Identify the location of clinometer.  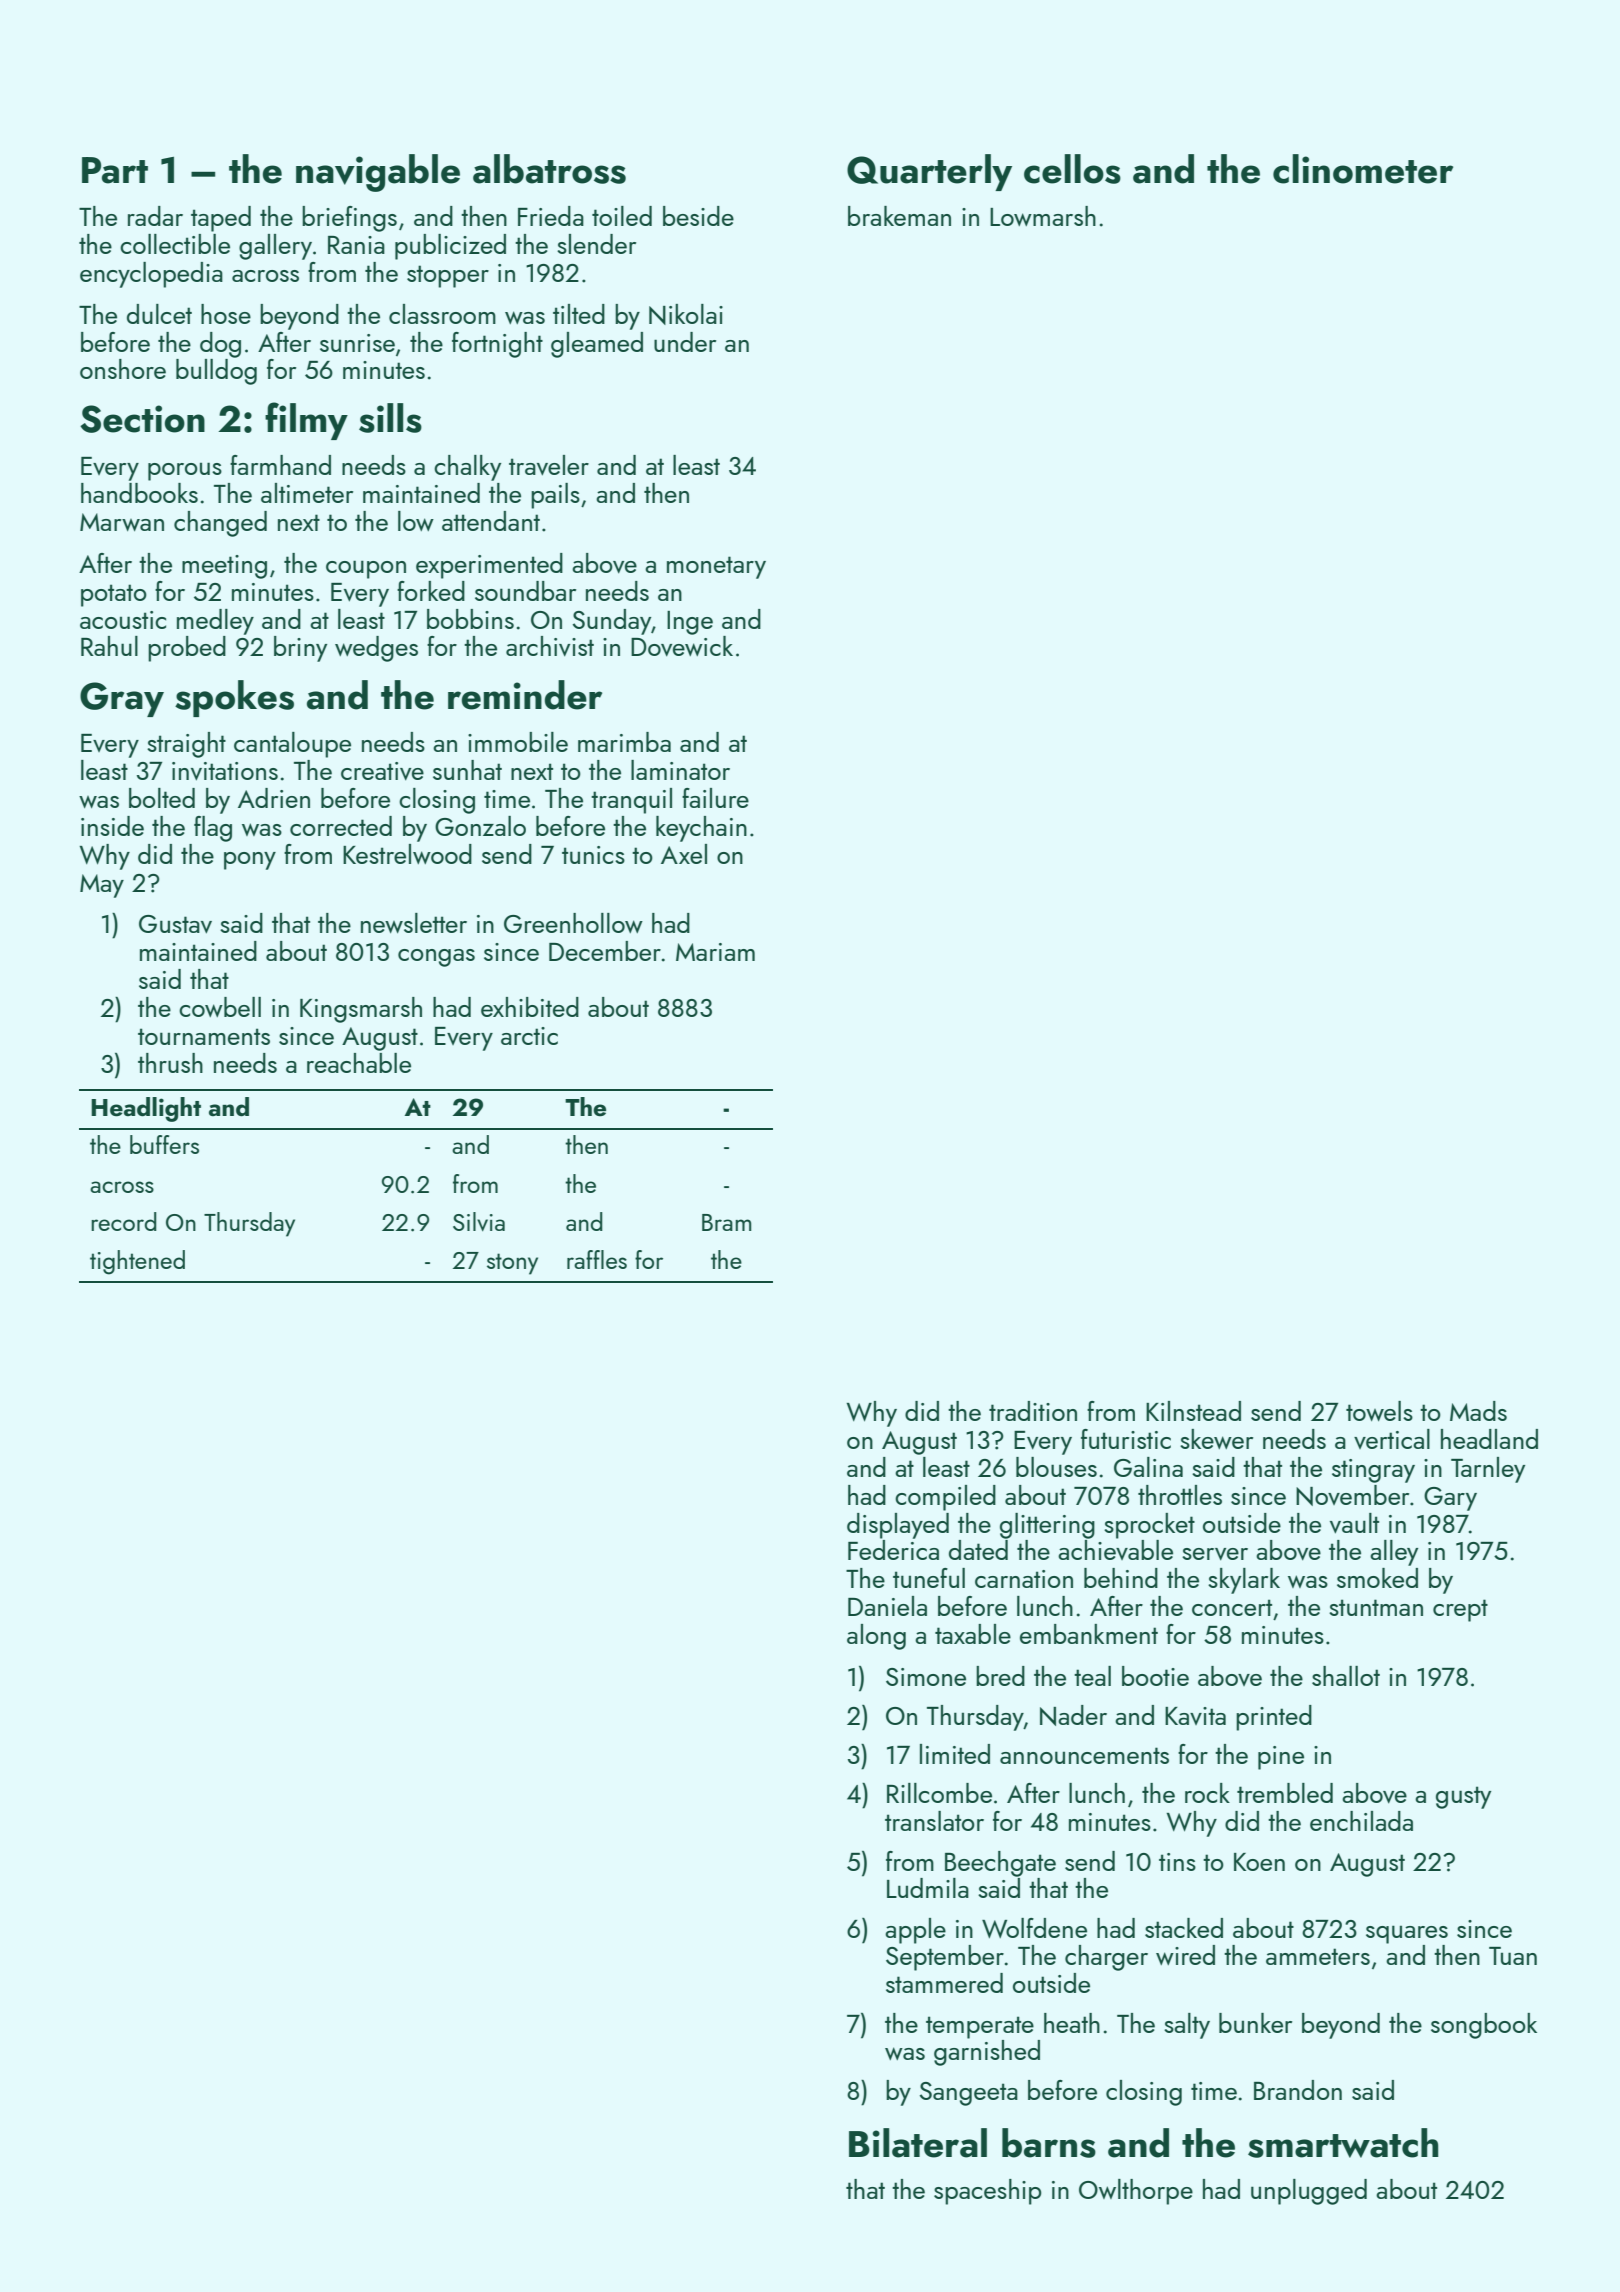
(1363, 169).
